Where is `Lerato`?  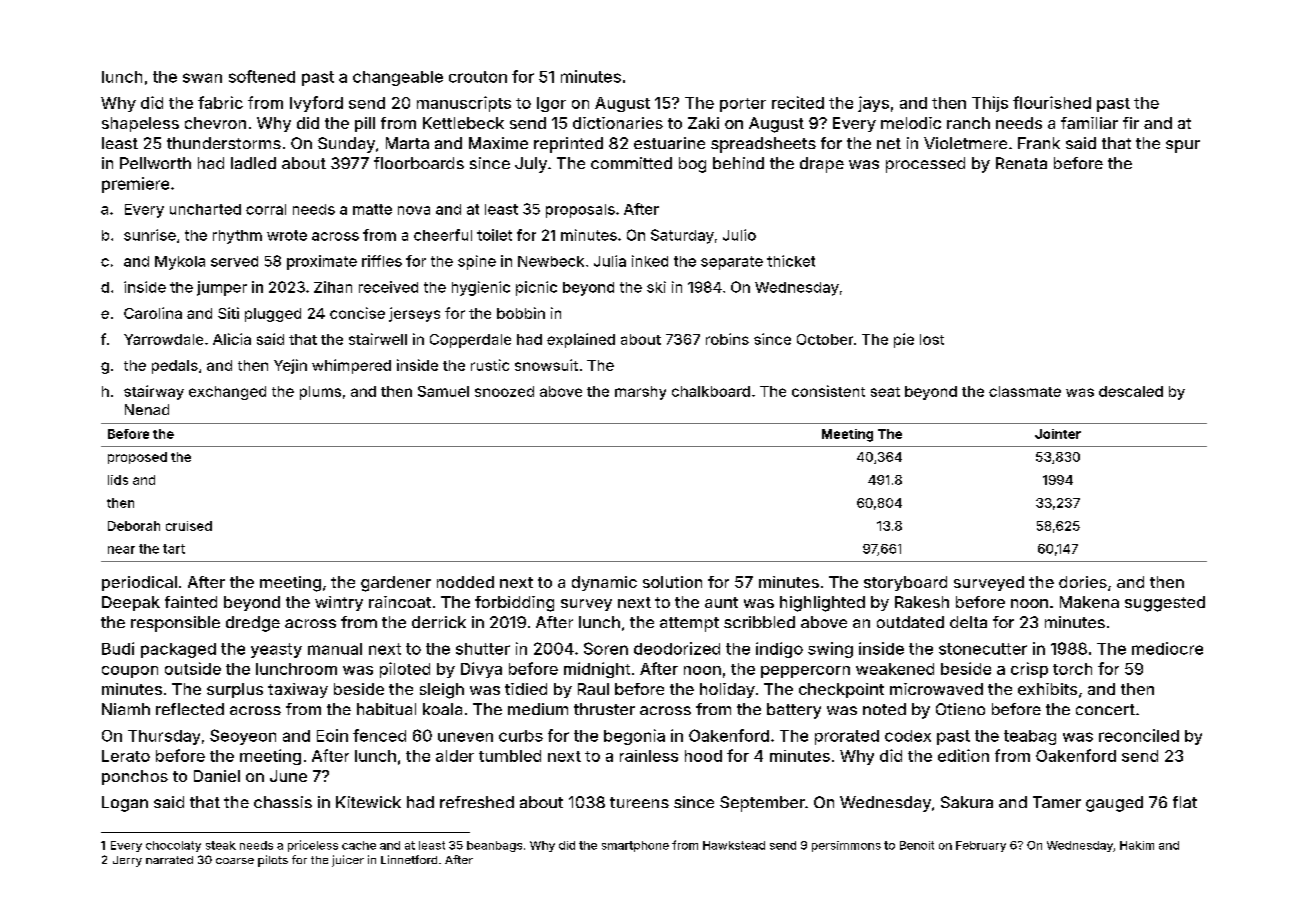 Lerato is located at coordinates (126, 756).
